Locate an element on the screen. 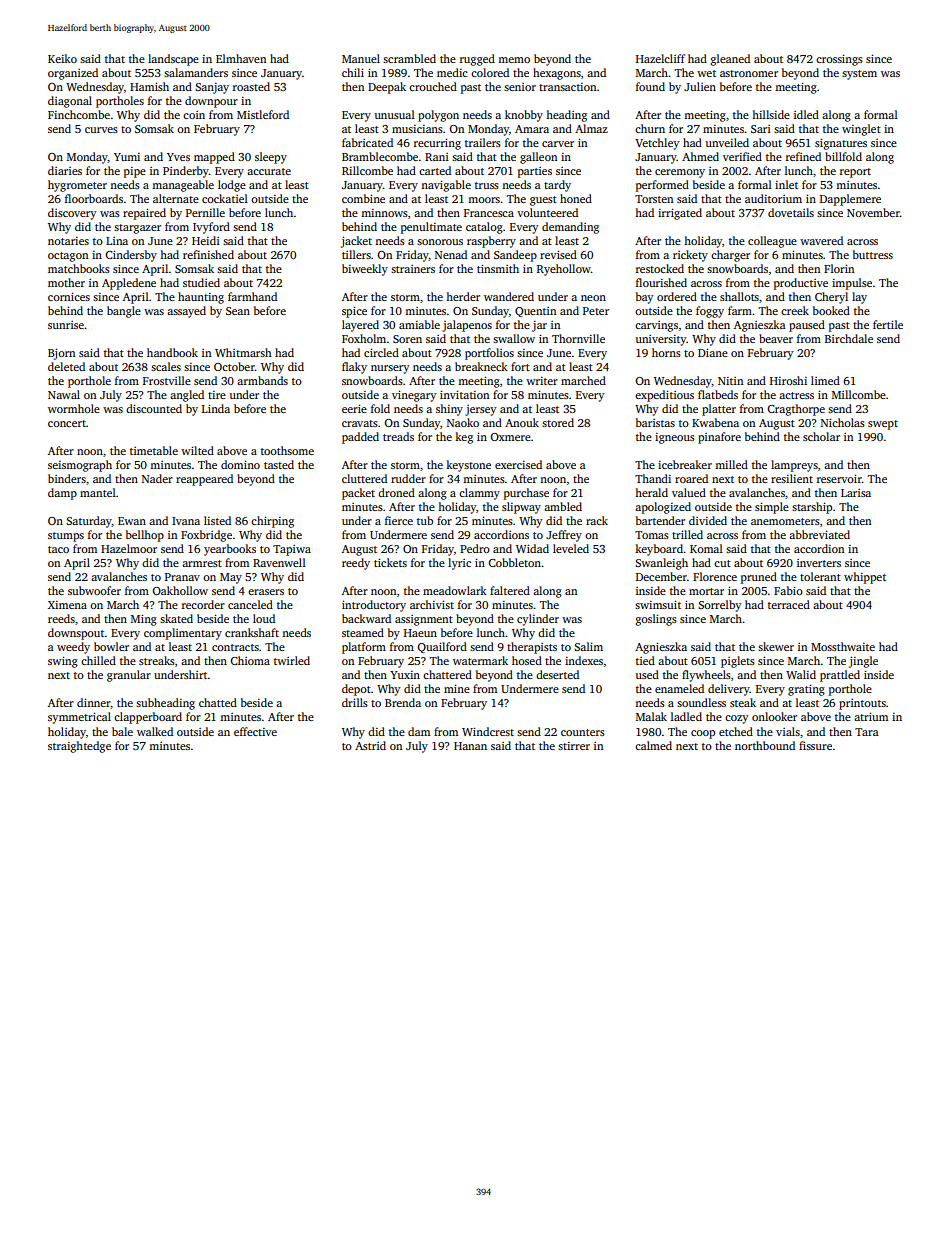 The image size is (952, 1233). Hiroshi is located at coordinates (788, 380).
